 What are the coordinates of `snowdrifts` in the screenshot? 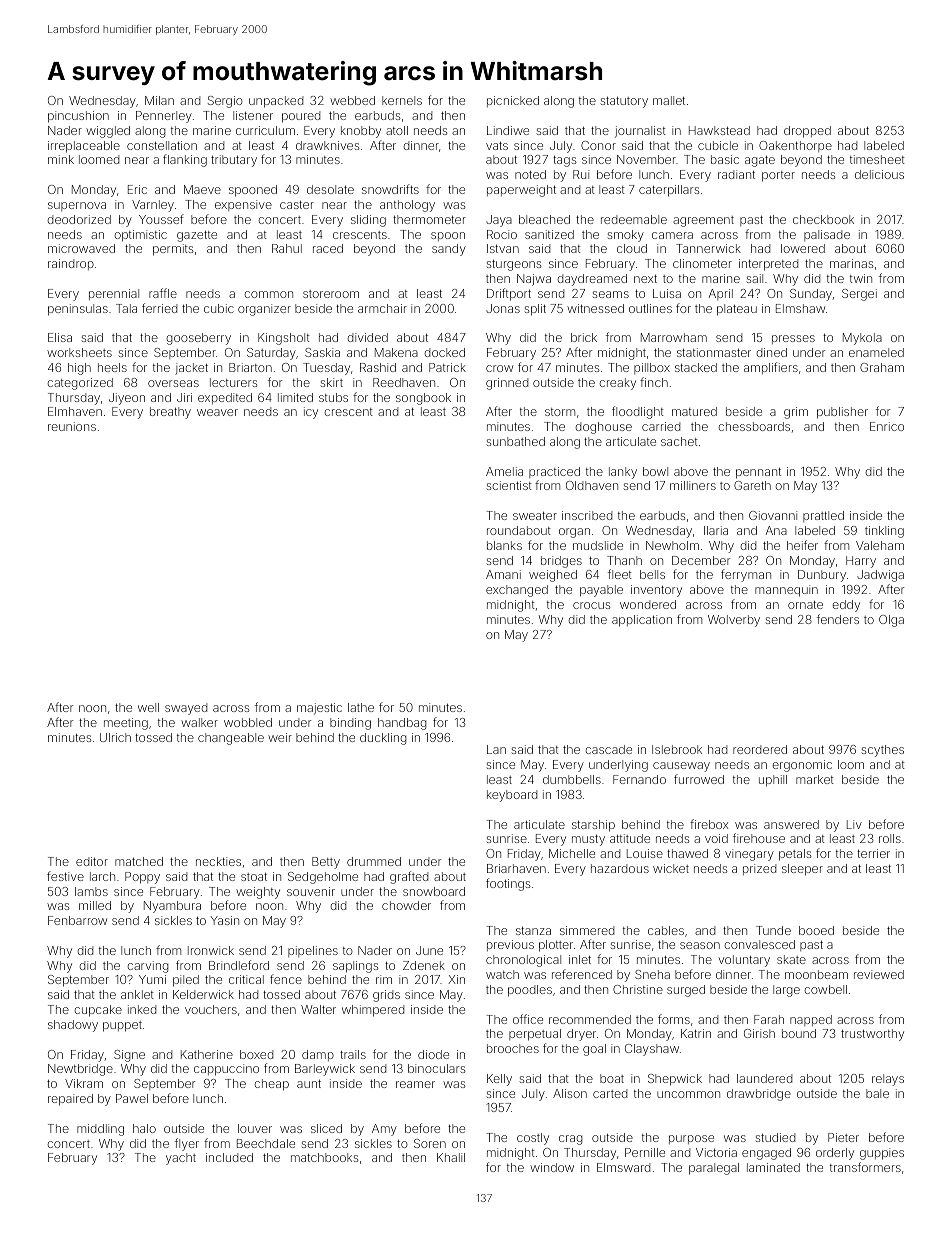 It's located at (390, 189).
